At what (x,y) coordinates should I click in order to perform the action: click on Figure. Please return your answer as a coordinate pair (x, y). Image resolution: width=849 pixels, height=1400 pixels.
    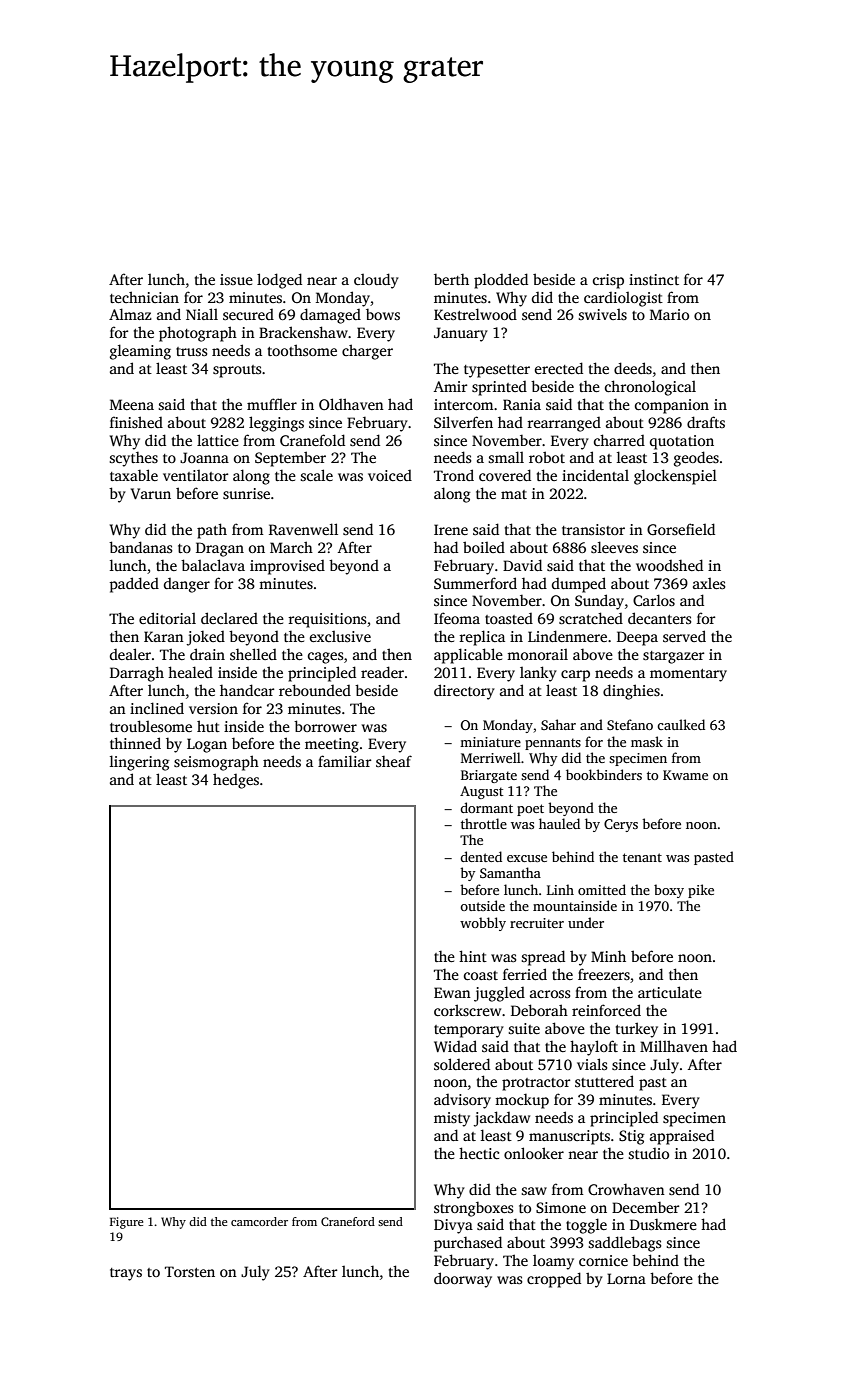
    Looking at the image, I should click on (126, 1223).
